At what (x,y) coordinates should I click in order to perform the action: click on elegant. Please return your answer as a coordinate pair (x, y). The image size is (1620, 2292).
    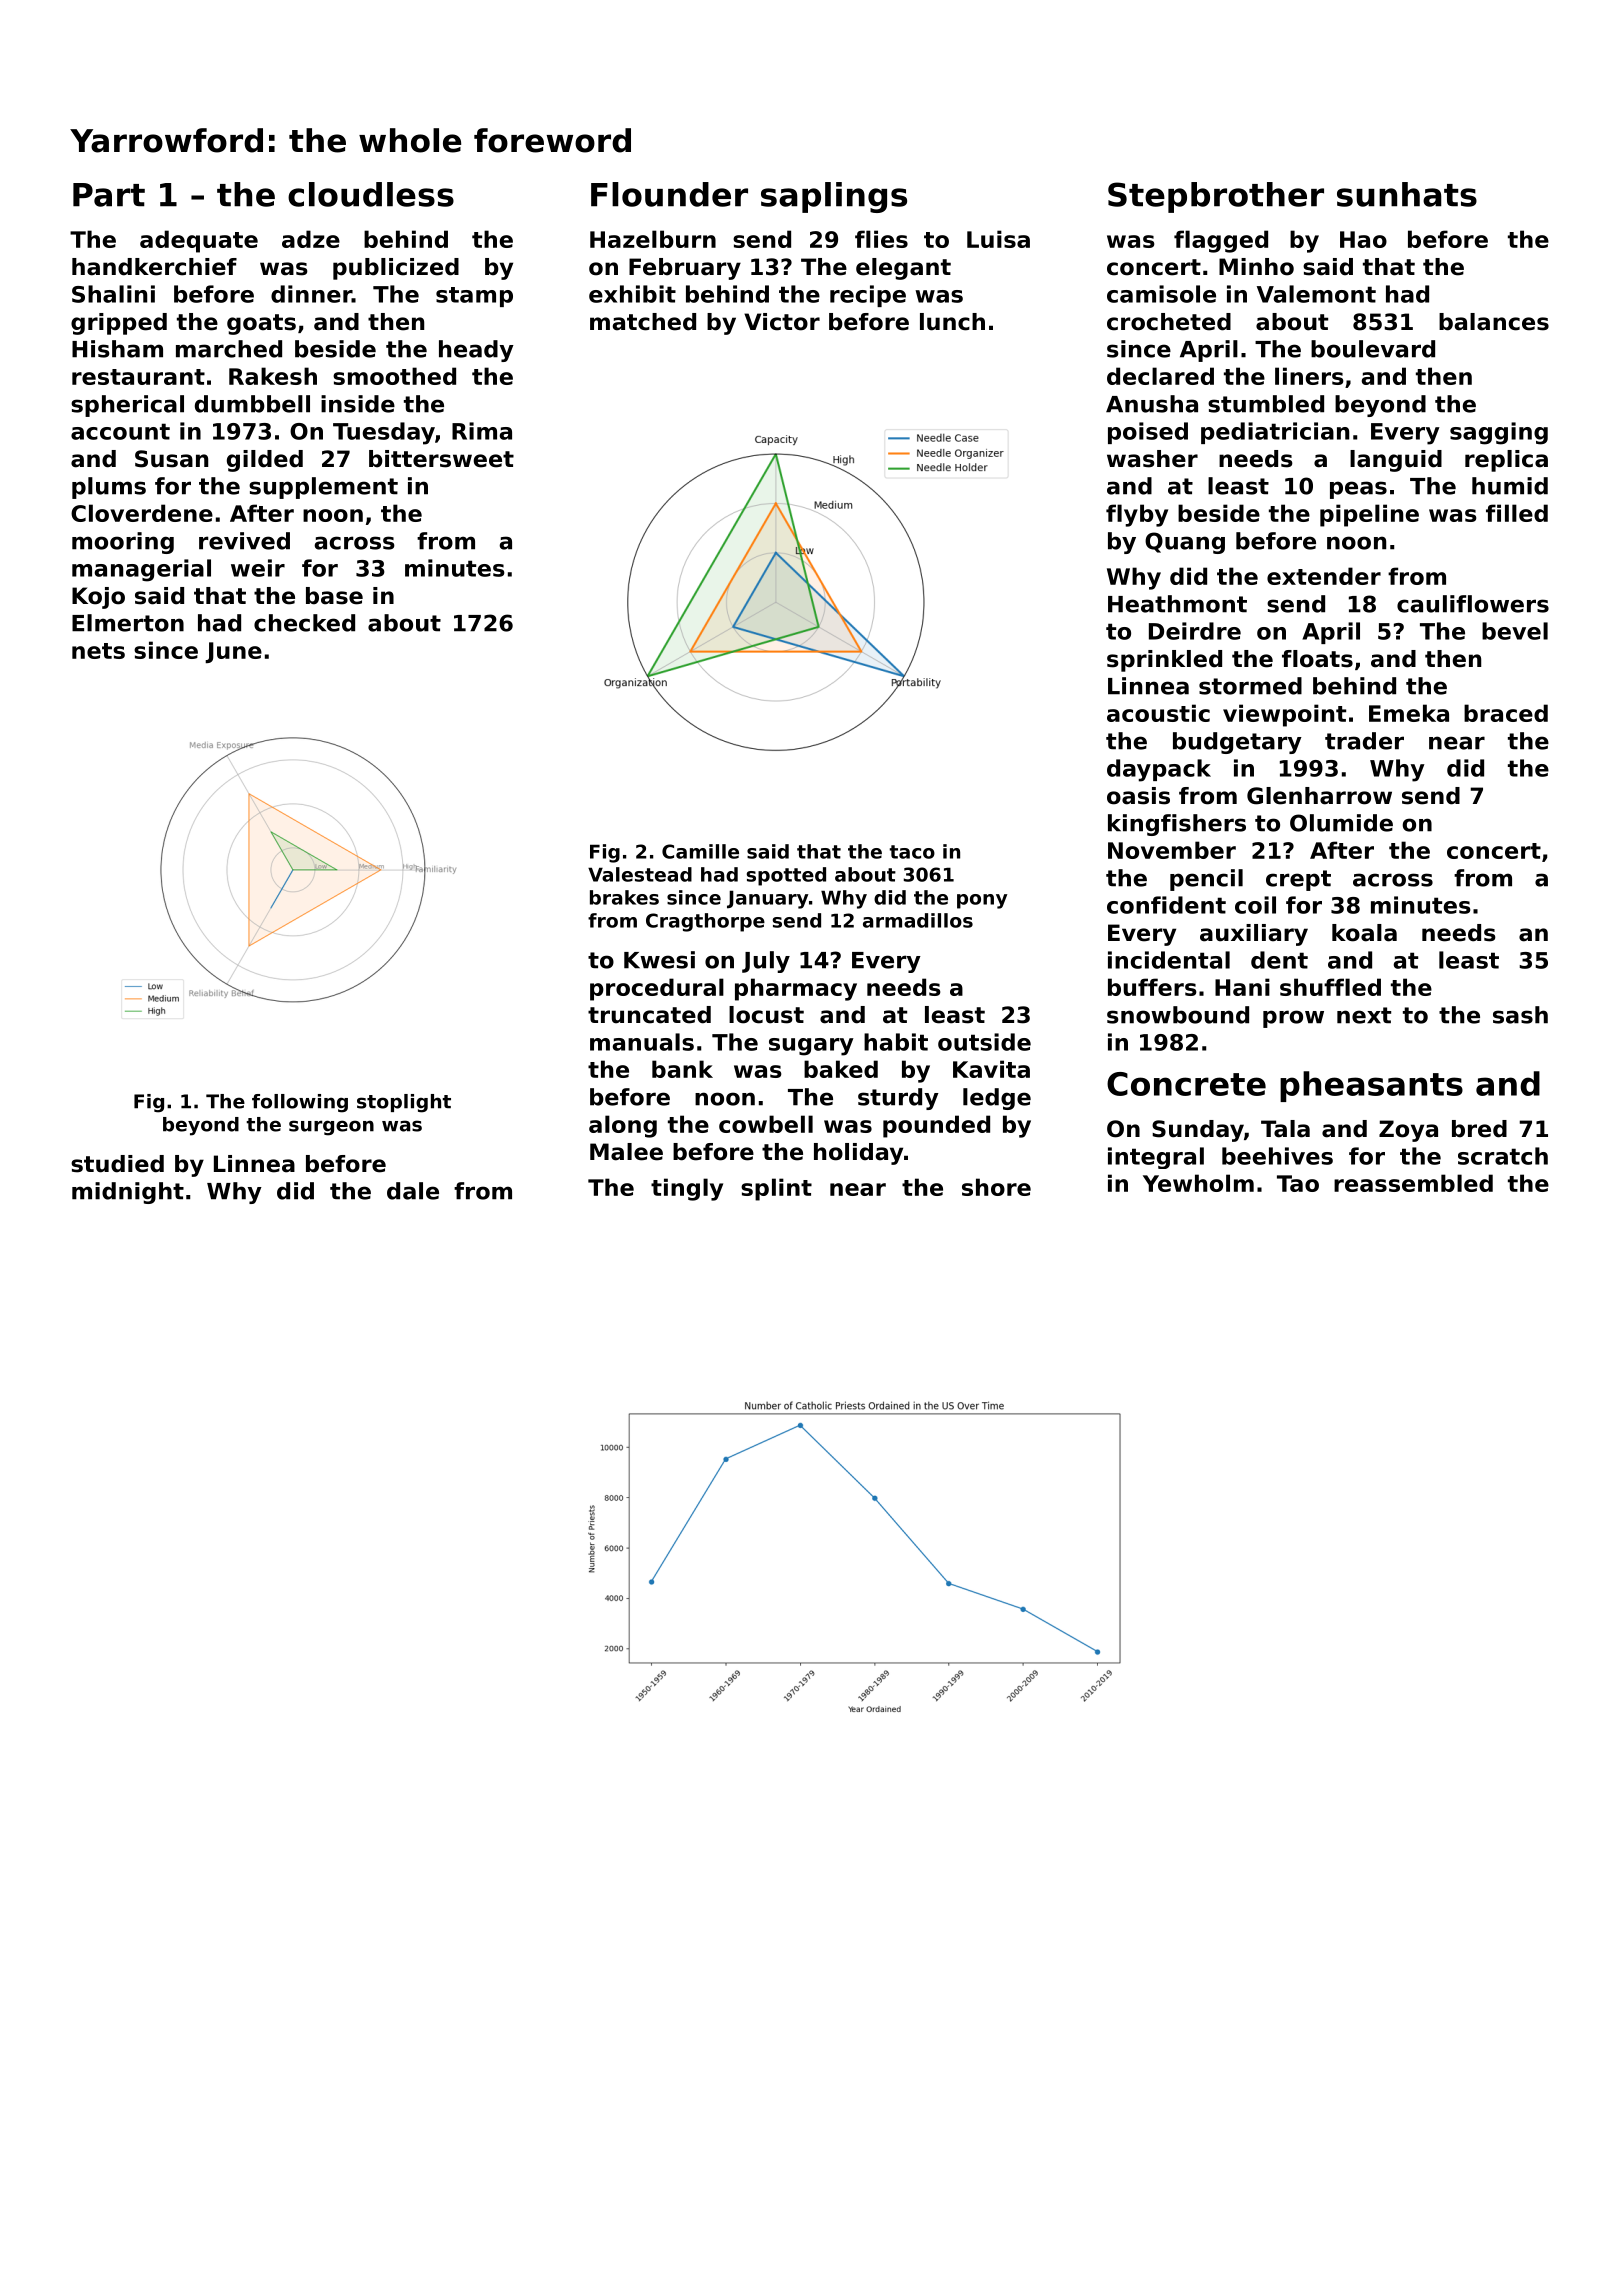
    Looking at the image, I should click on (903, 269).
